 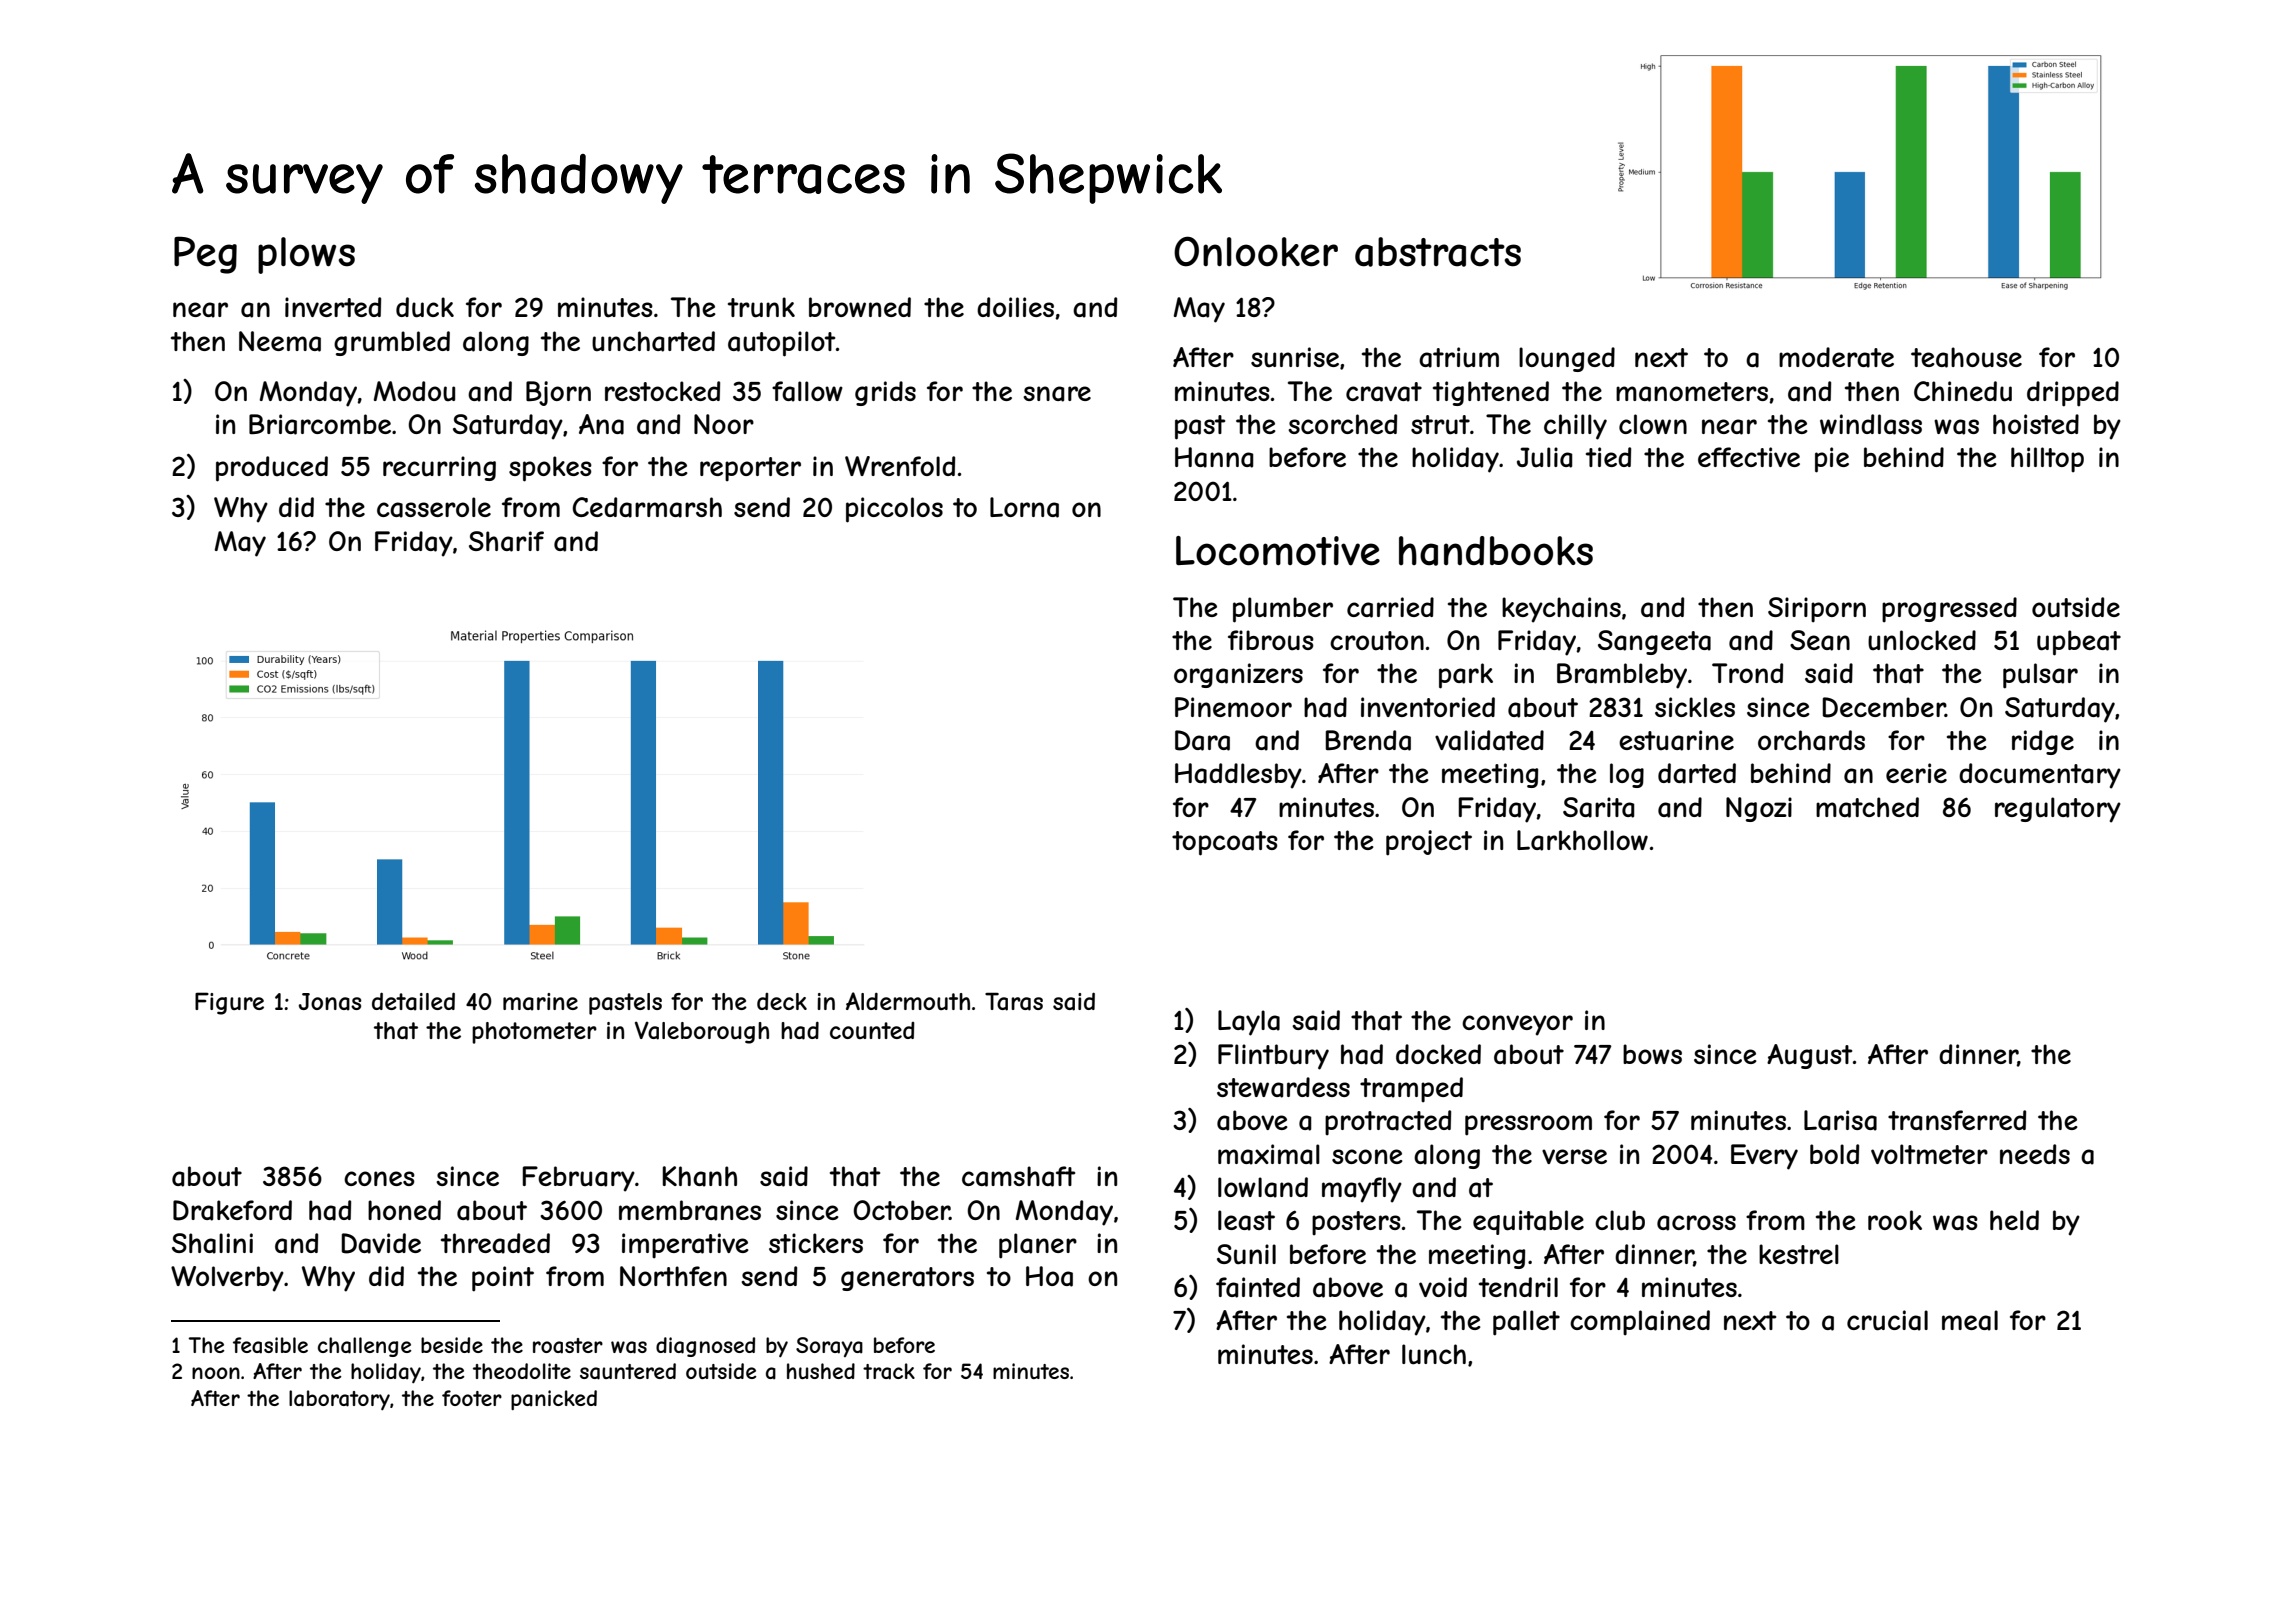 What do you see at coordinates (1249, 1023) in the page?
I see `Layla` at bounding box center [1249, 1023].
